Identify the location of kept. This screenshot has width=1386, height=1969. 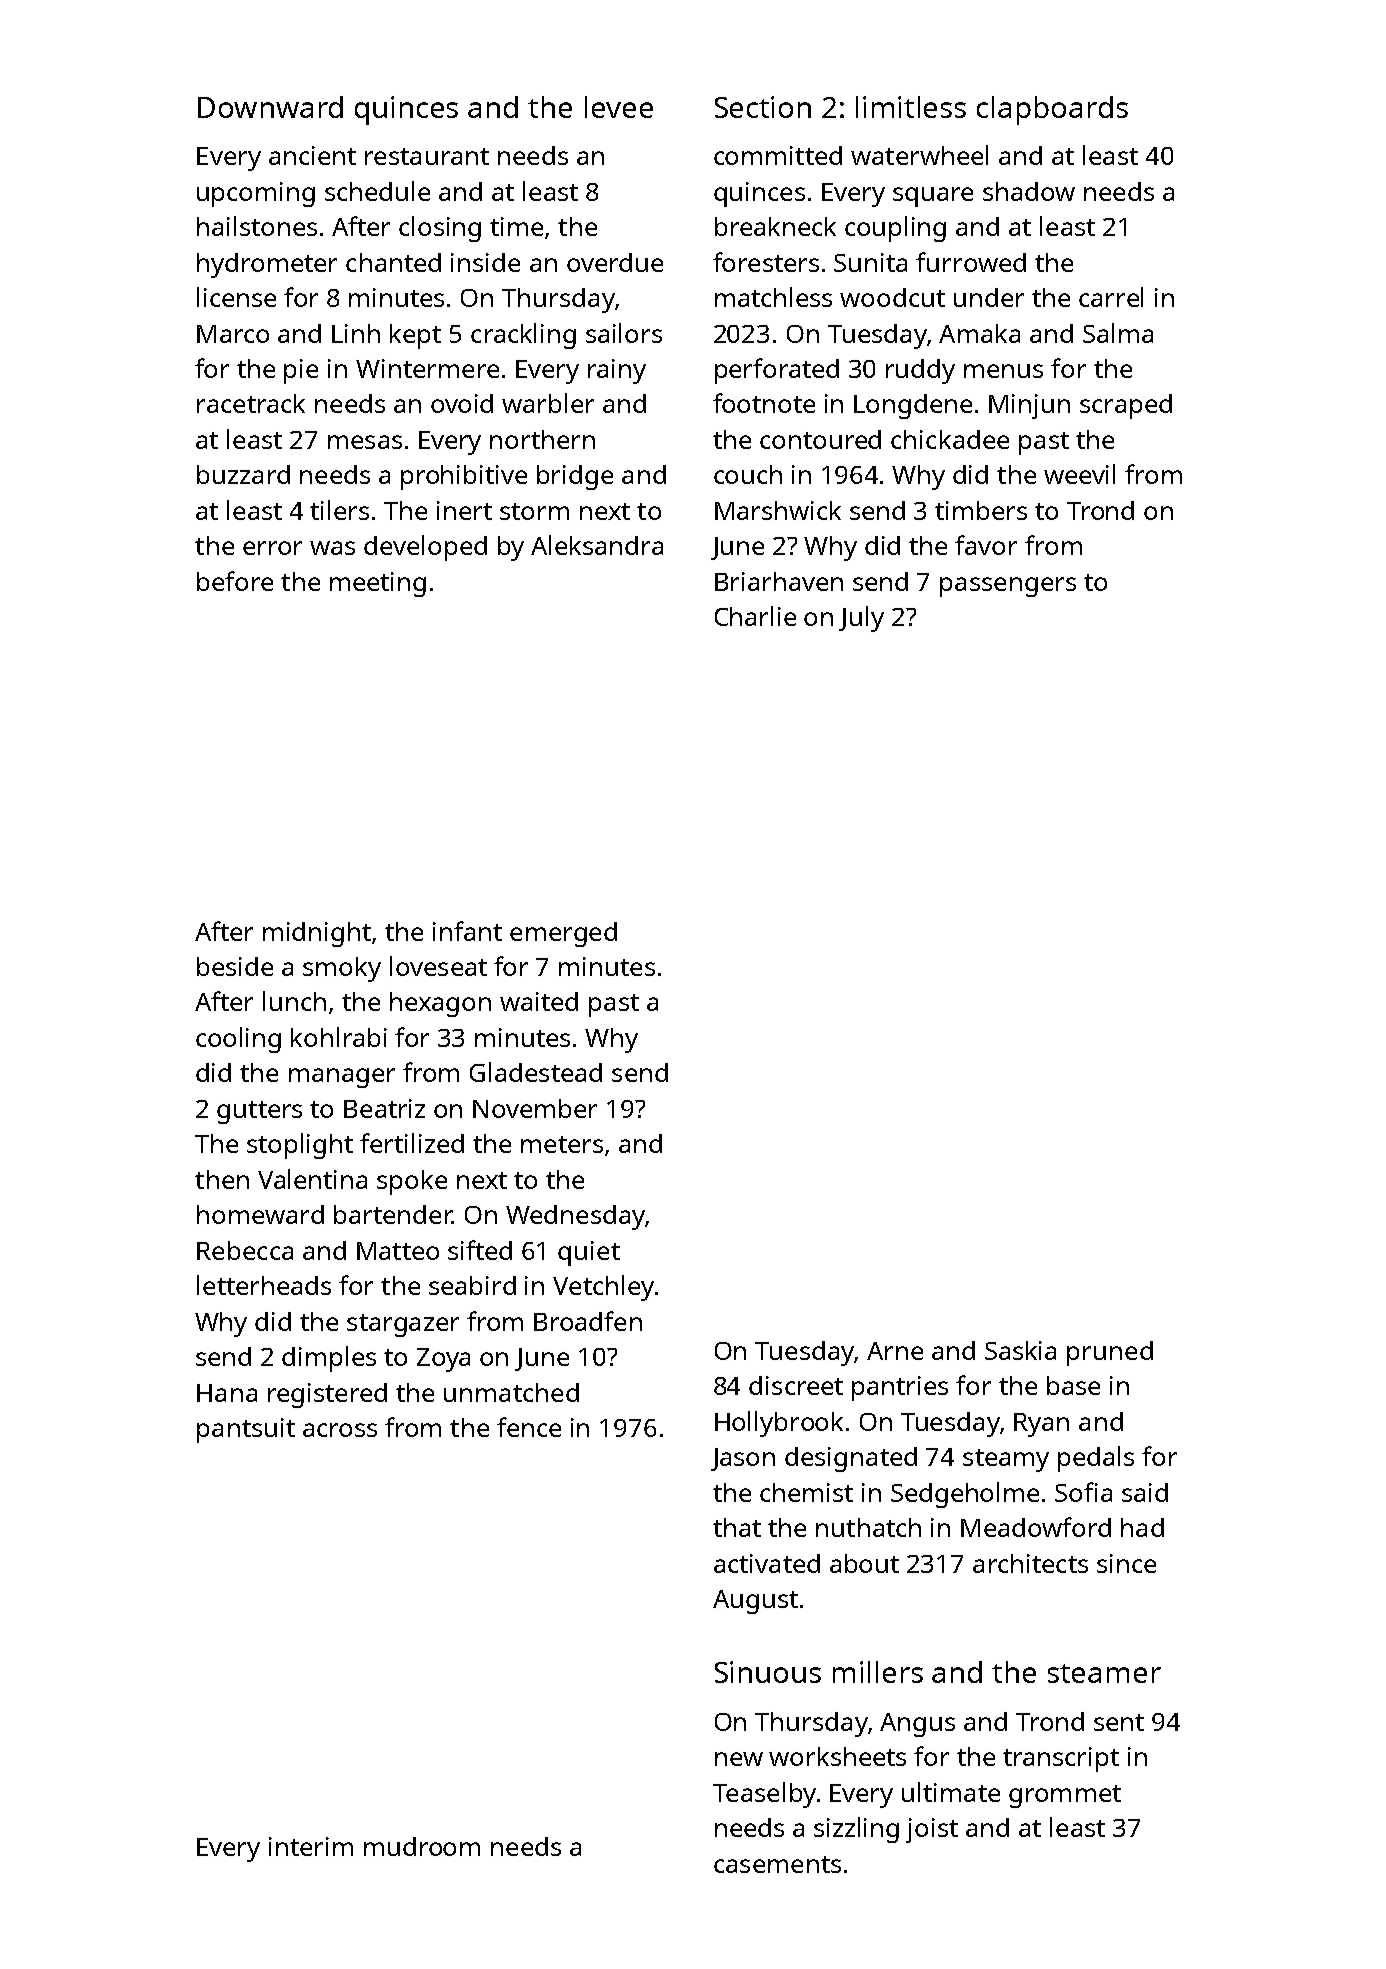
(415, 336).
